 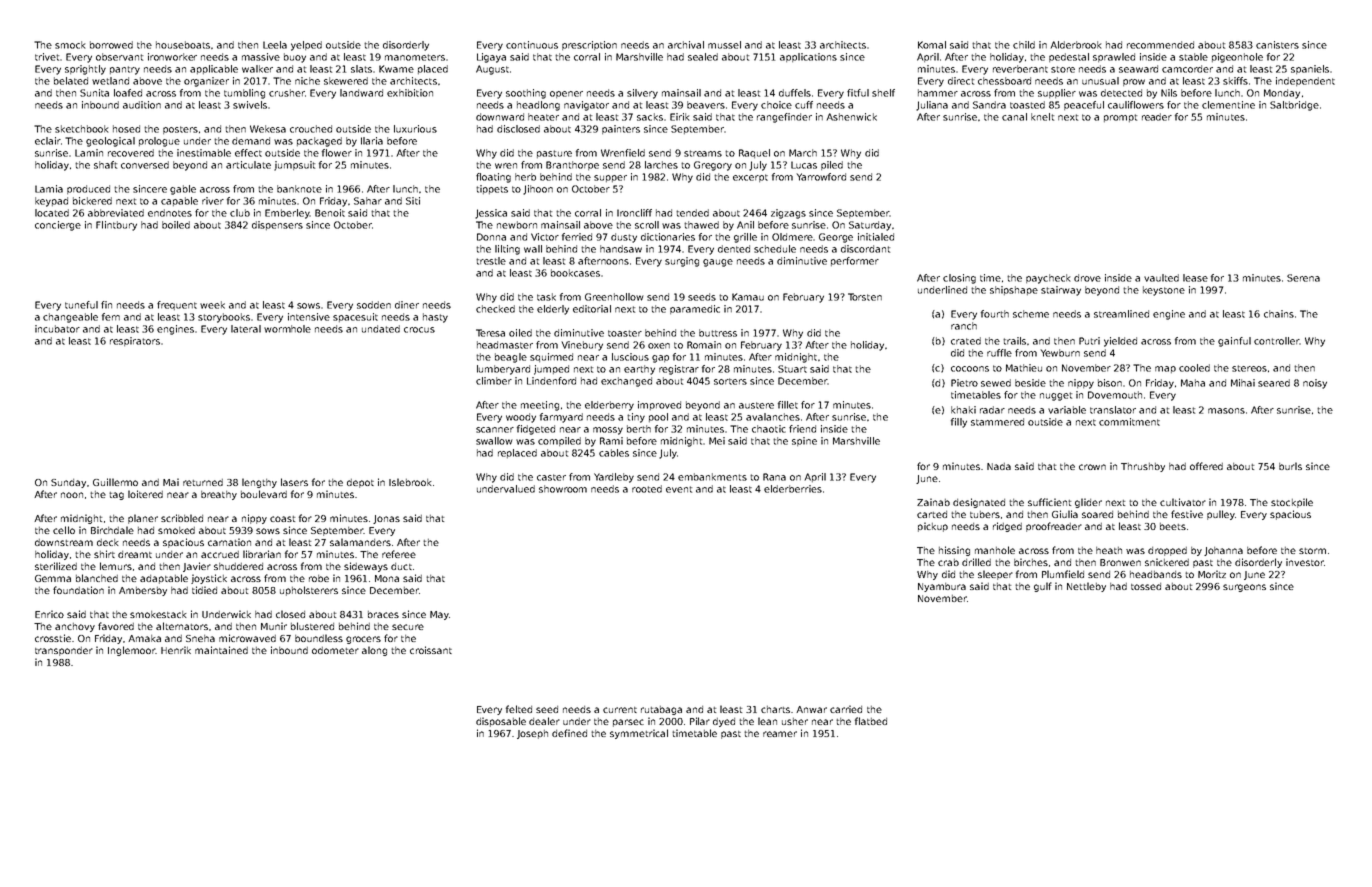 What do you see at coordinates (501, 722) in the screenshot?
I see `disposable` at bounding box center [501, 722].
